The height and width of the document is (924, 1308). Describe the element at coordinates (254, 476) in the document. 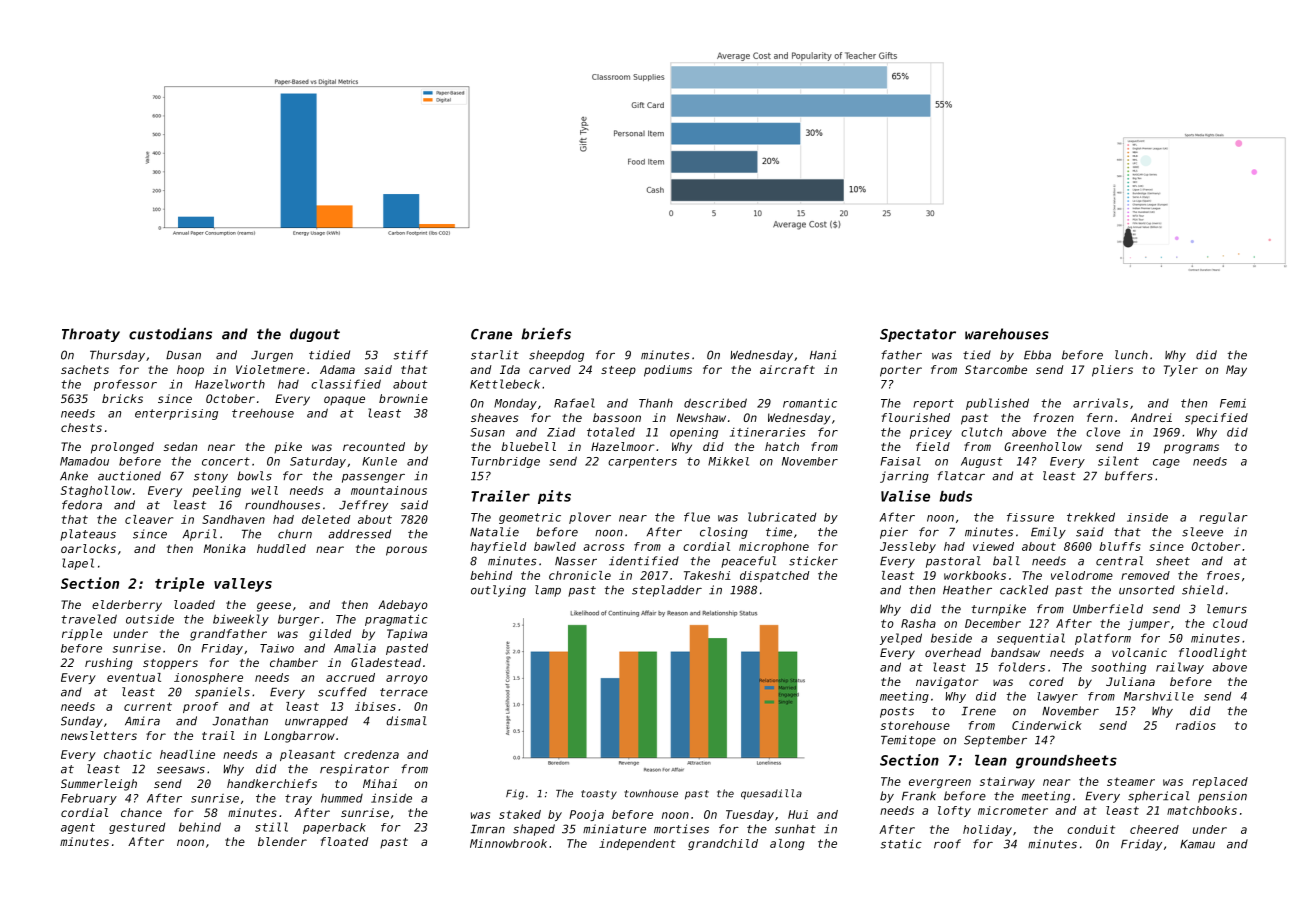

I see `bowls` at that location.
